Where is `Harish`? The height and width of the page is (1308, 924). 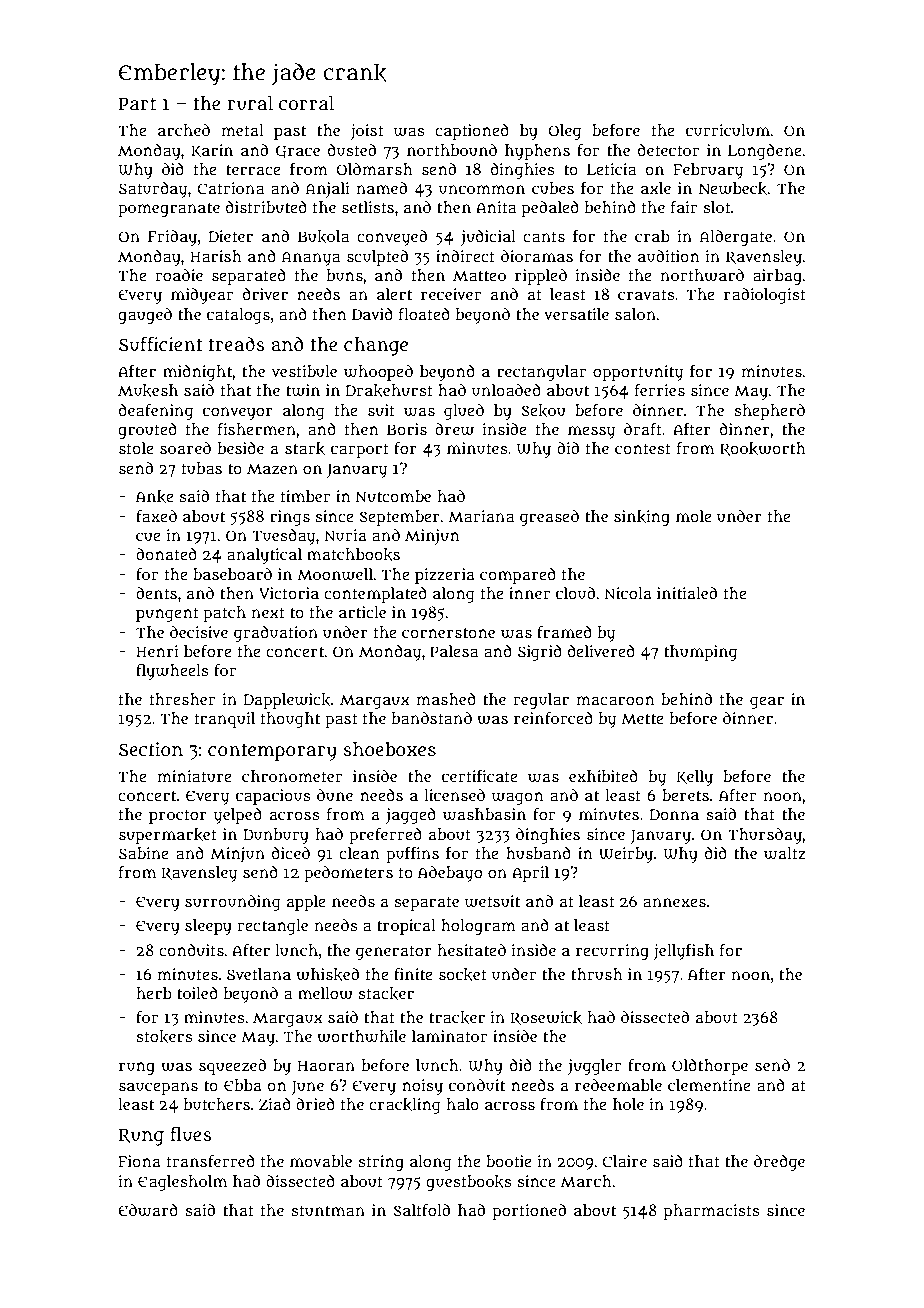 Harish is located at coordinates (216, 256).
